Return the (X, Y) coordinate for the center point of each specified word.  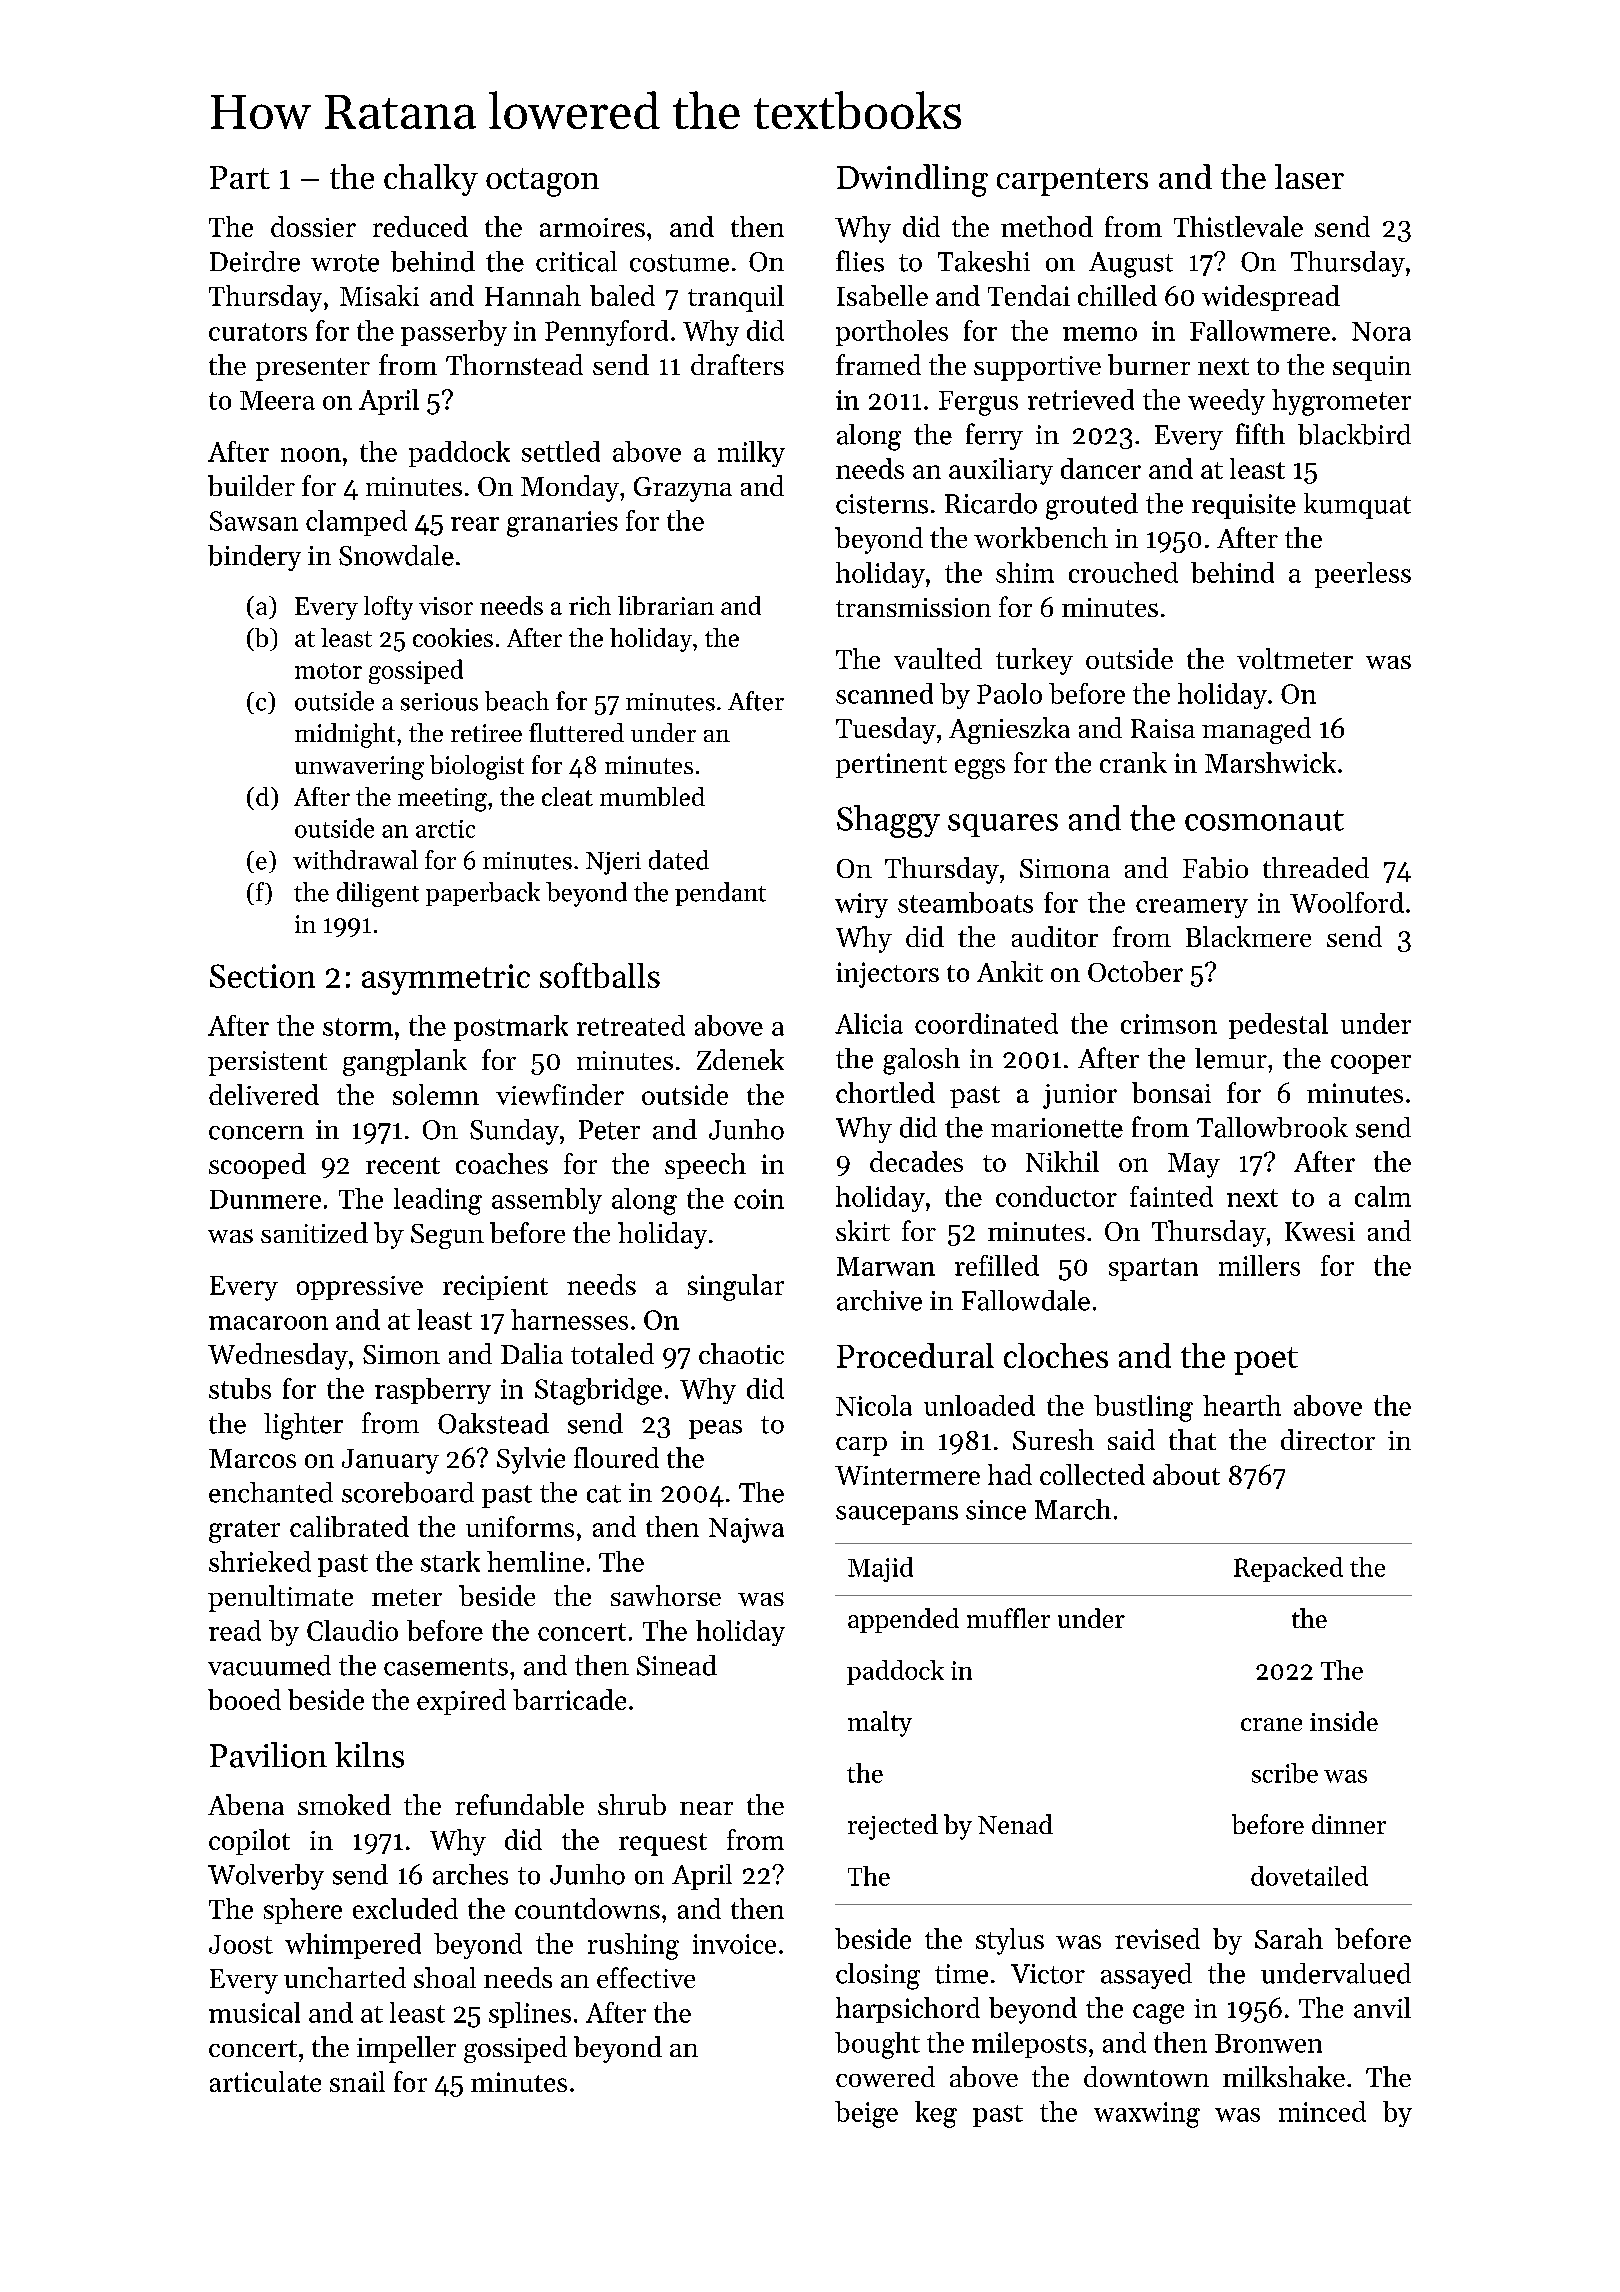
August (1131, 265)
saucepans (897, 1515)
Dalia (532, 1353)
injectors (887, 975)
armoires (592, 227)
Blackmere (1248, 936)
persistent (267, 1063)
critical (576, 261)
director (1328, 1439)
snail (357, 2081)
